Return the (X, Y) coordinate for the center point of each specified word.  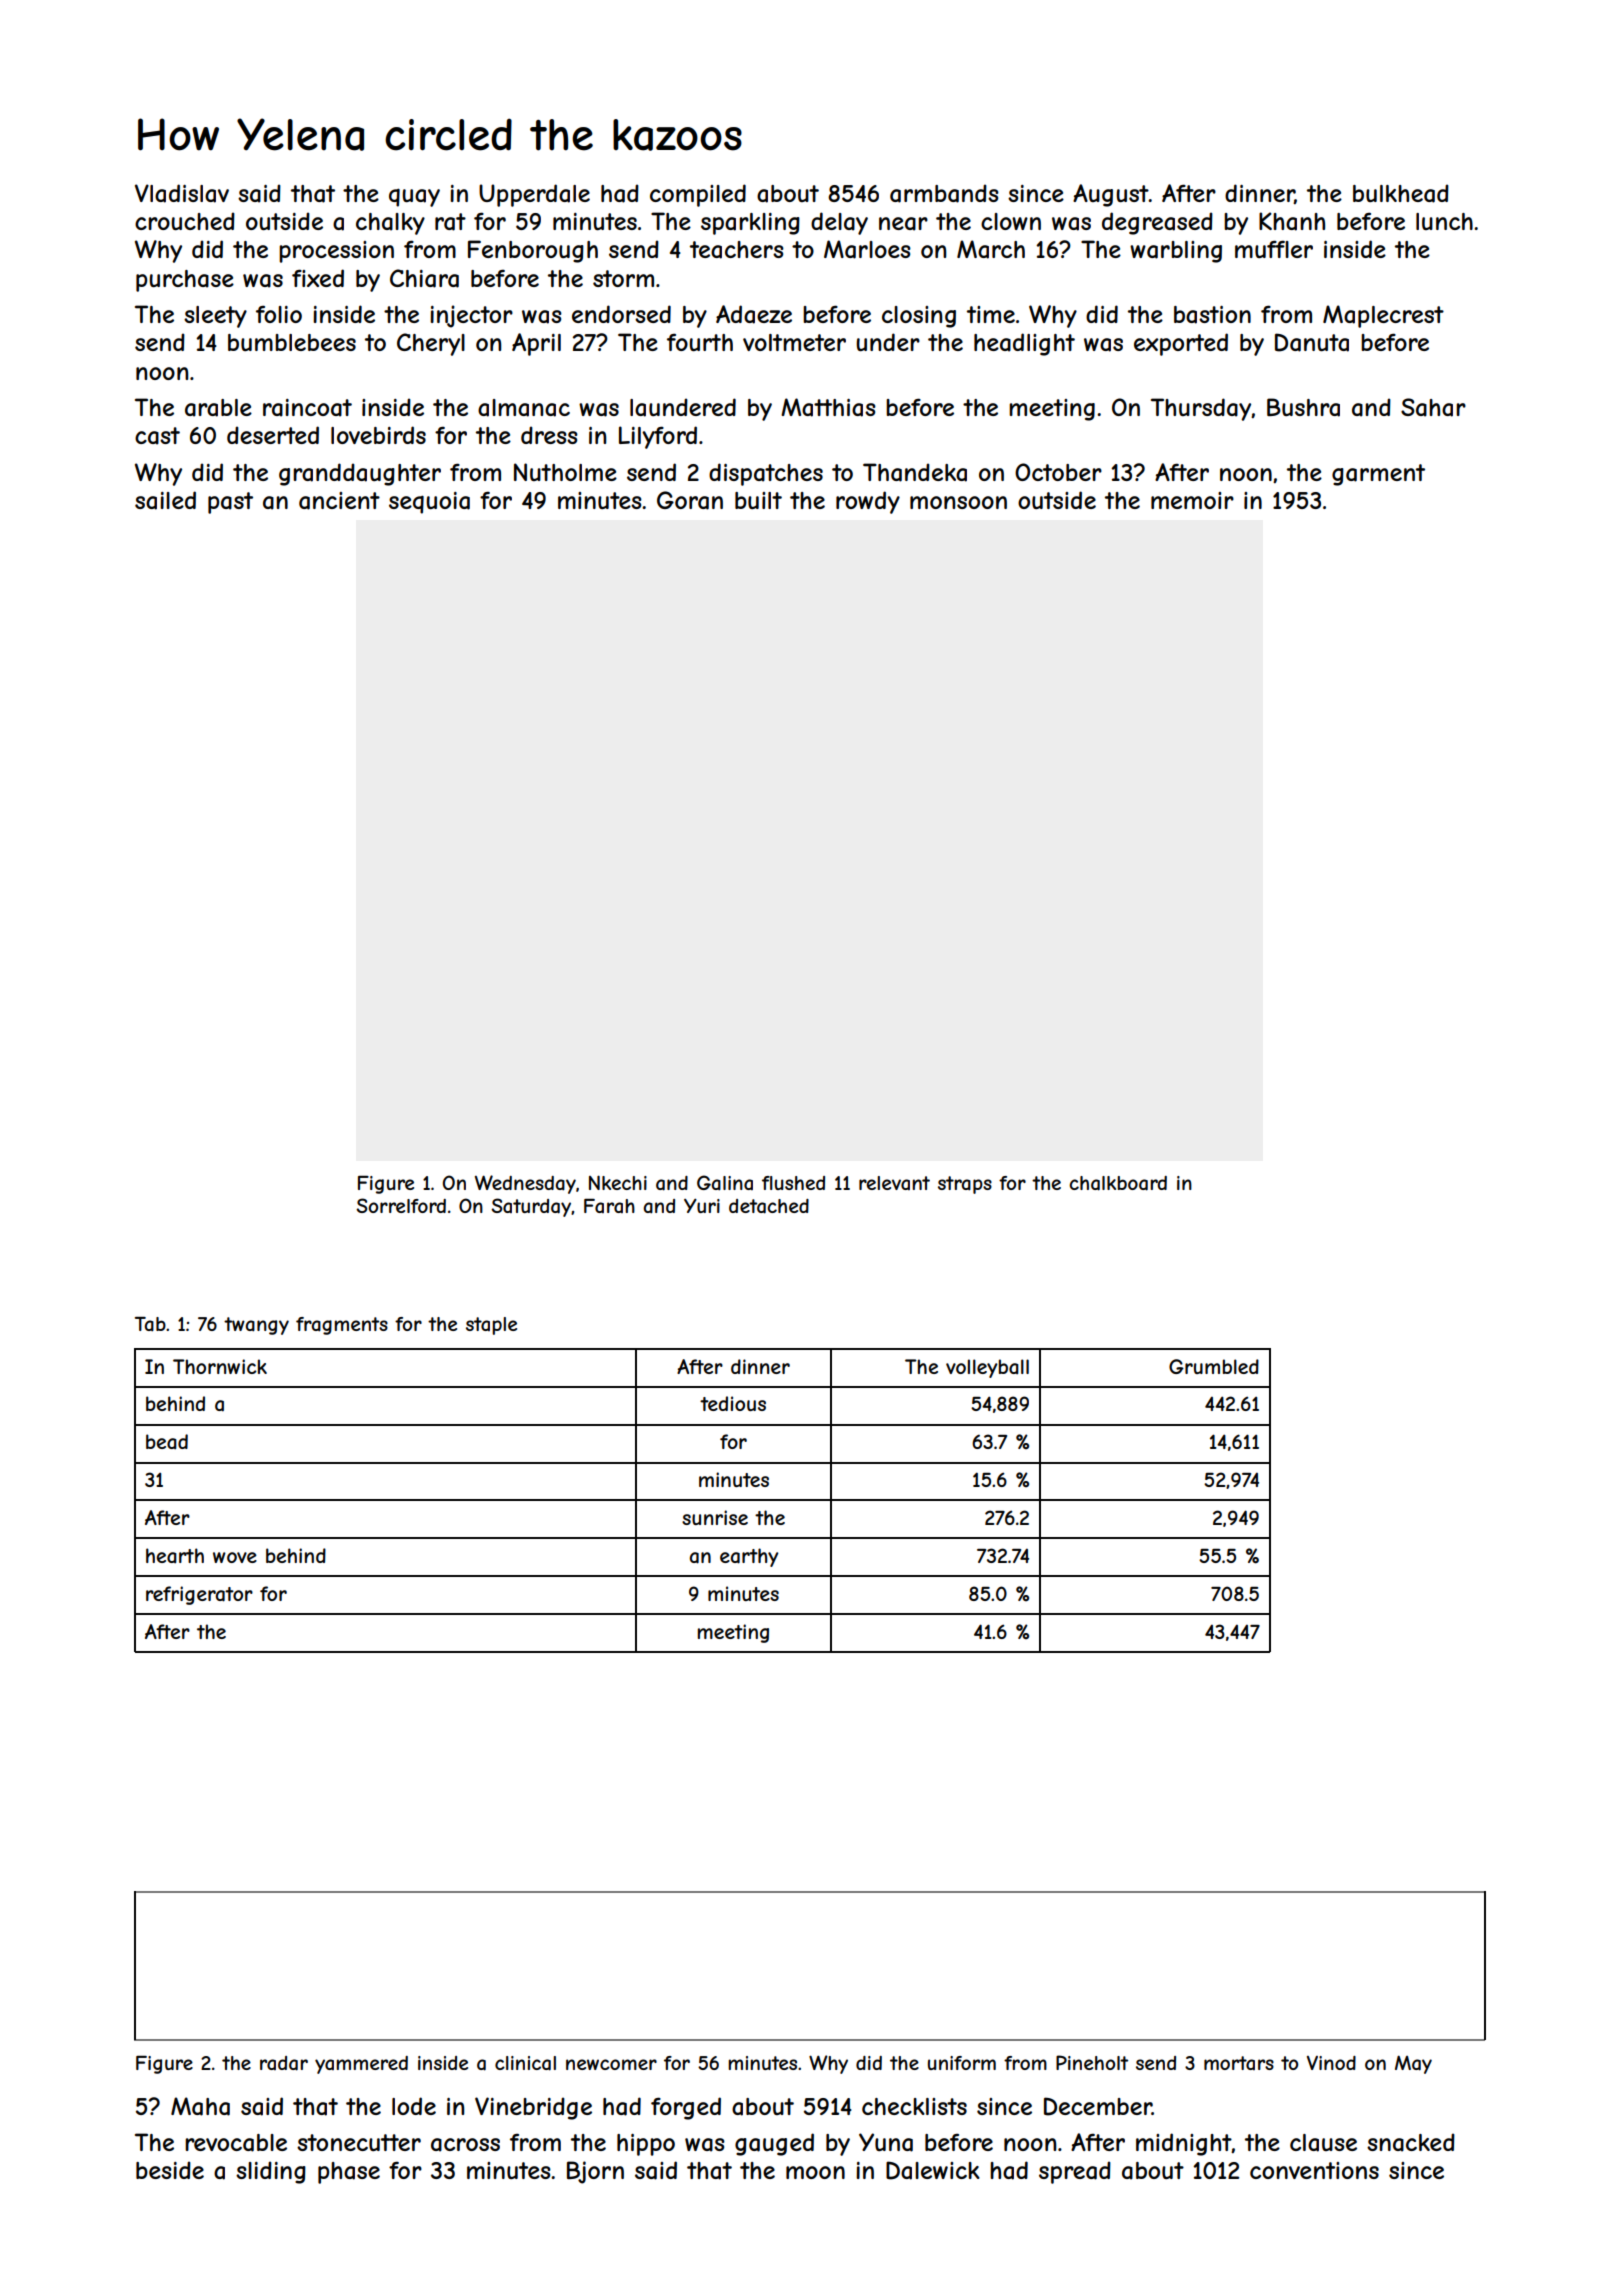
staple (491, 1326)
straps (965, 1185)
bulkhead (1401, 193)
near (903, 224)
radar (284, 2063)
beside (170, 2170)
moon (815, 2172)
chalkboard (1118, 1183)
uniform (962, 2063)
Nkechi (618, 1182)
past (230, 503)
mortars (1239, 2063)
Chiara (424, 278)
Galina (725, 1183)
